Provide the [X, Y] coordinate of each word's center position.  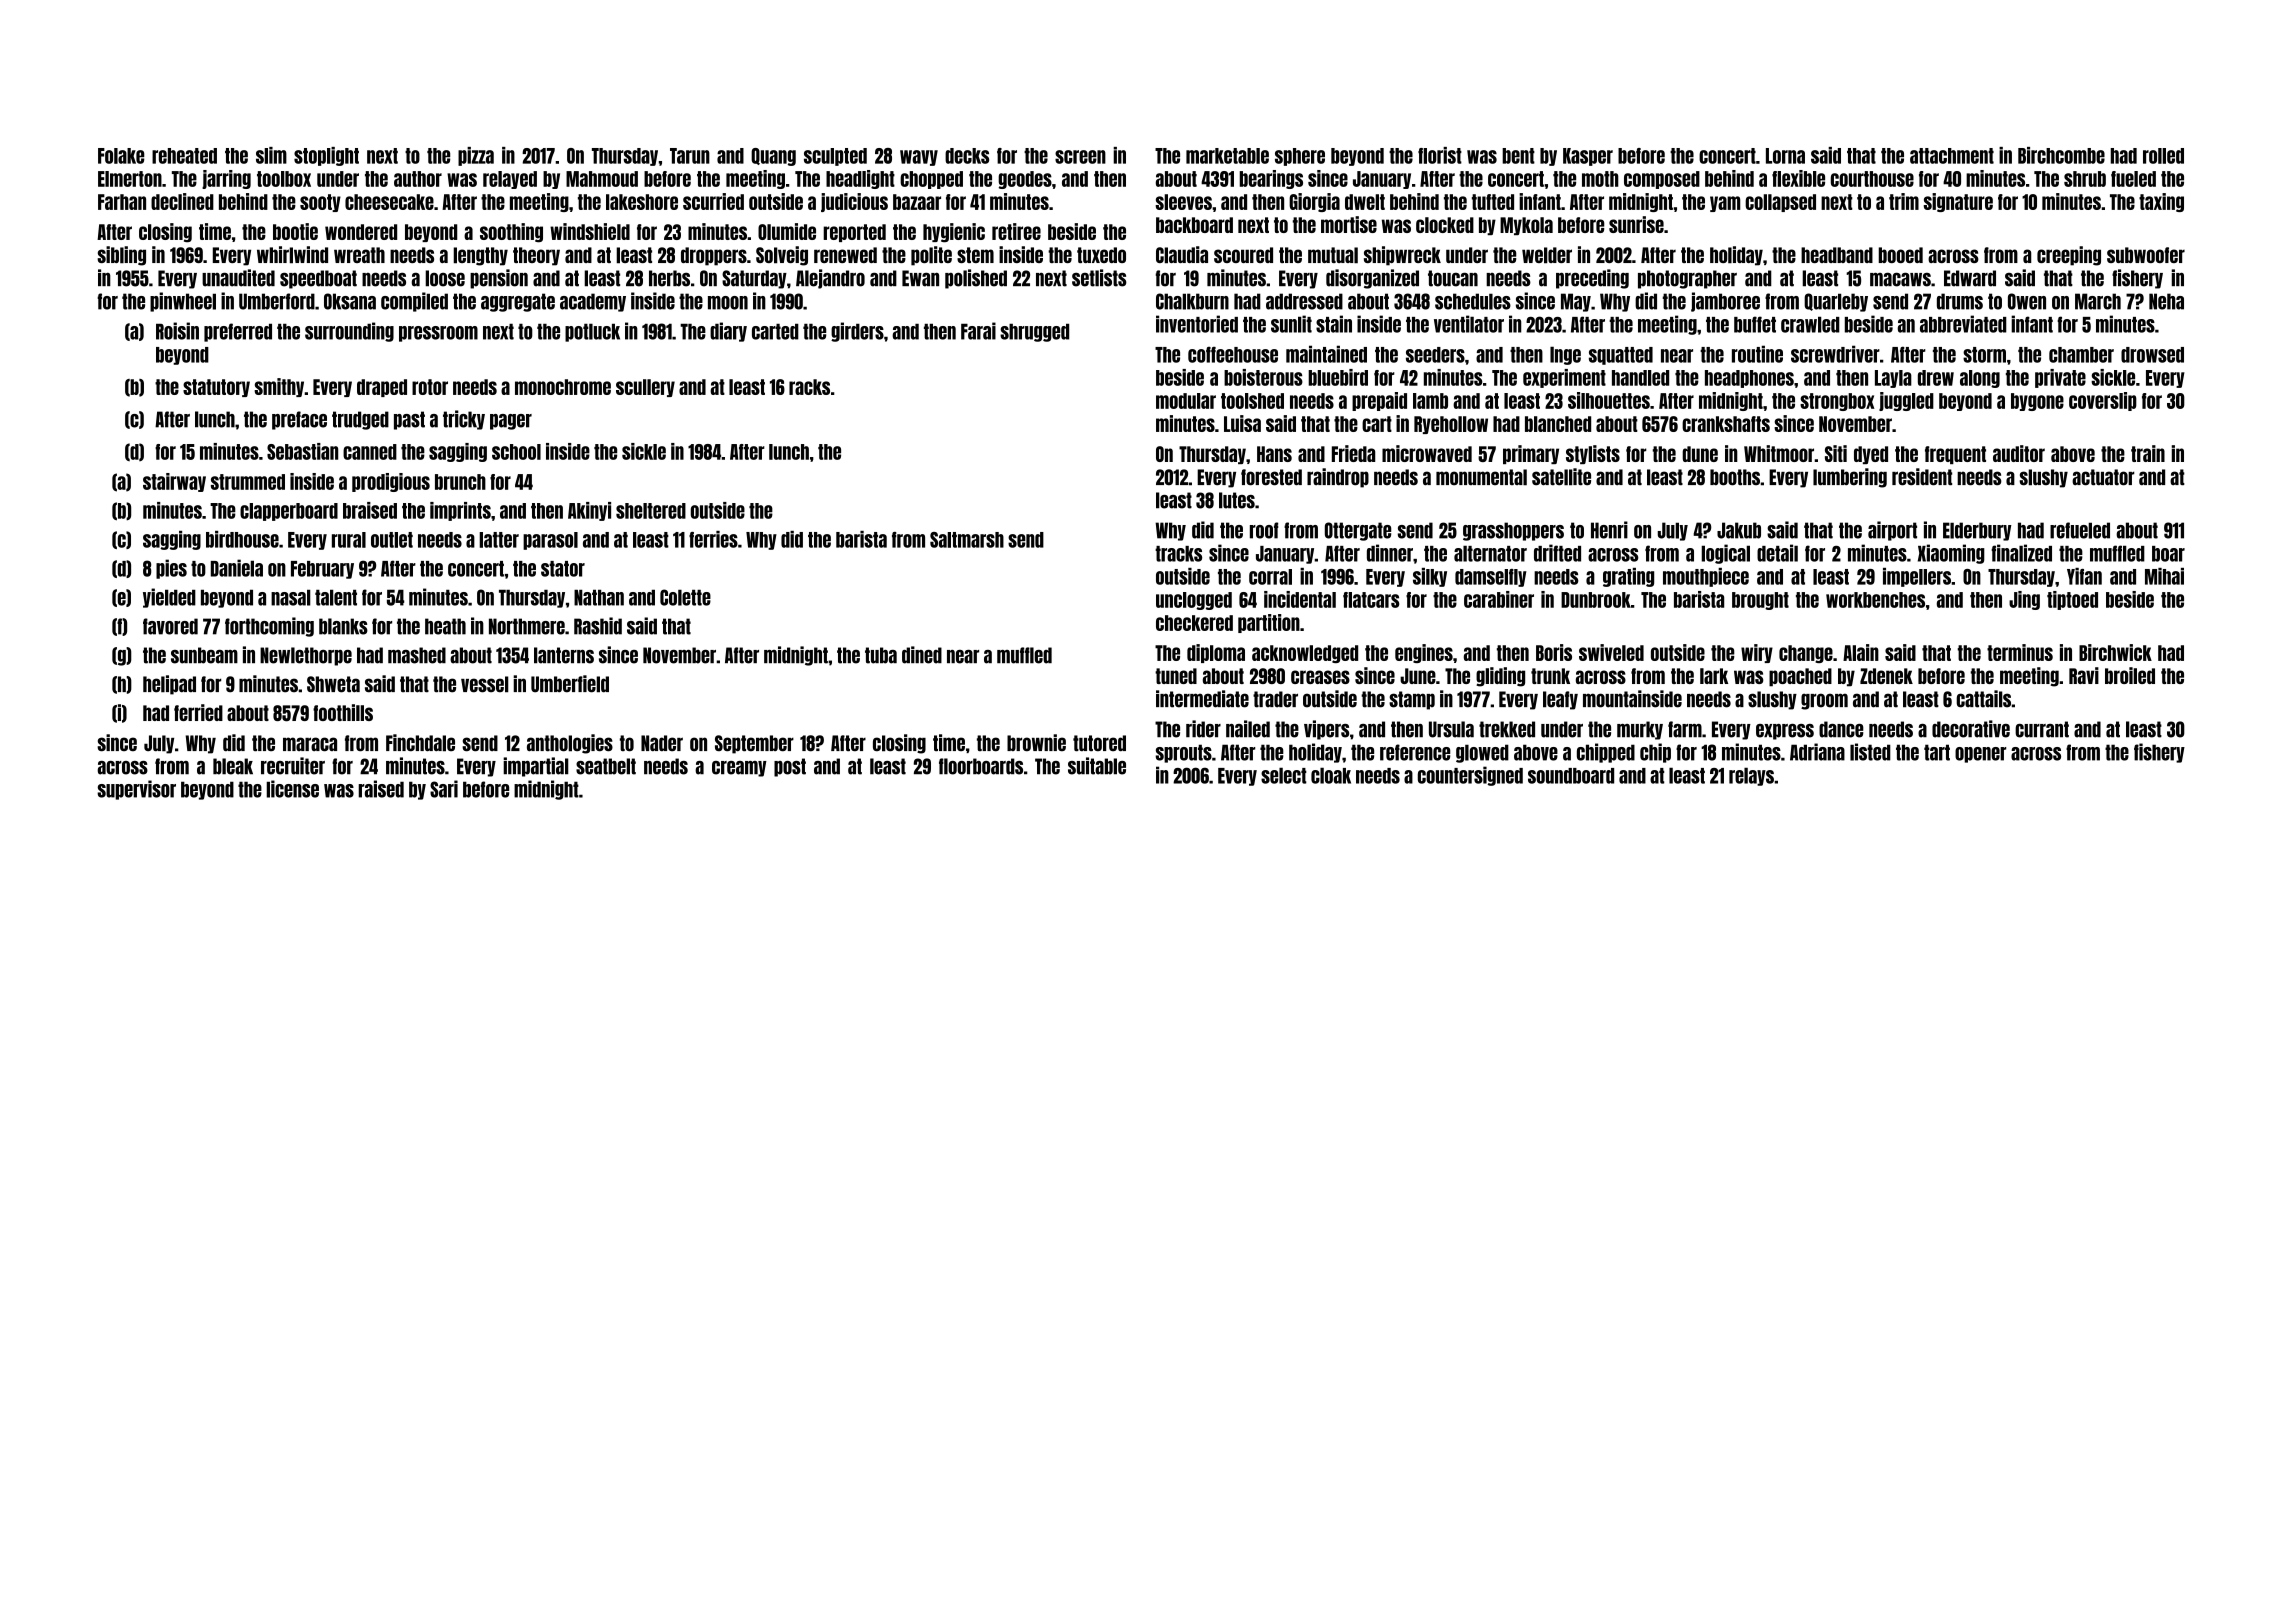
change [1806, 654]
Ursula [1451, 729]
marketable [1227, 156]
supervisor [136, 790]
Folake [121, 156]
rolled [2163, 156]
